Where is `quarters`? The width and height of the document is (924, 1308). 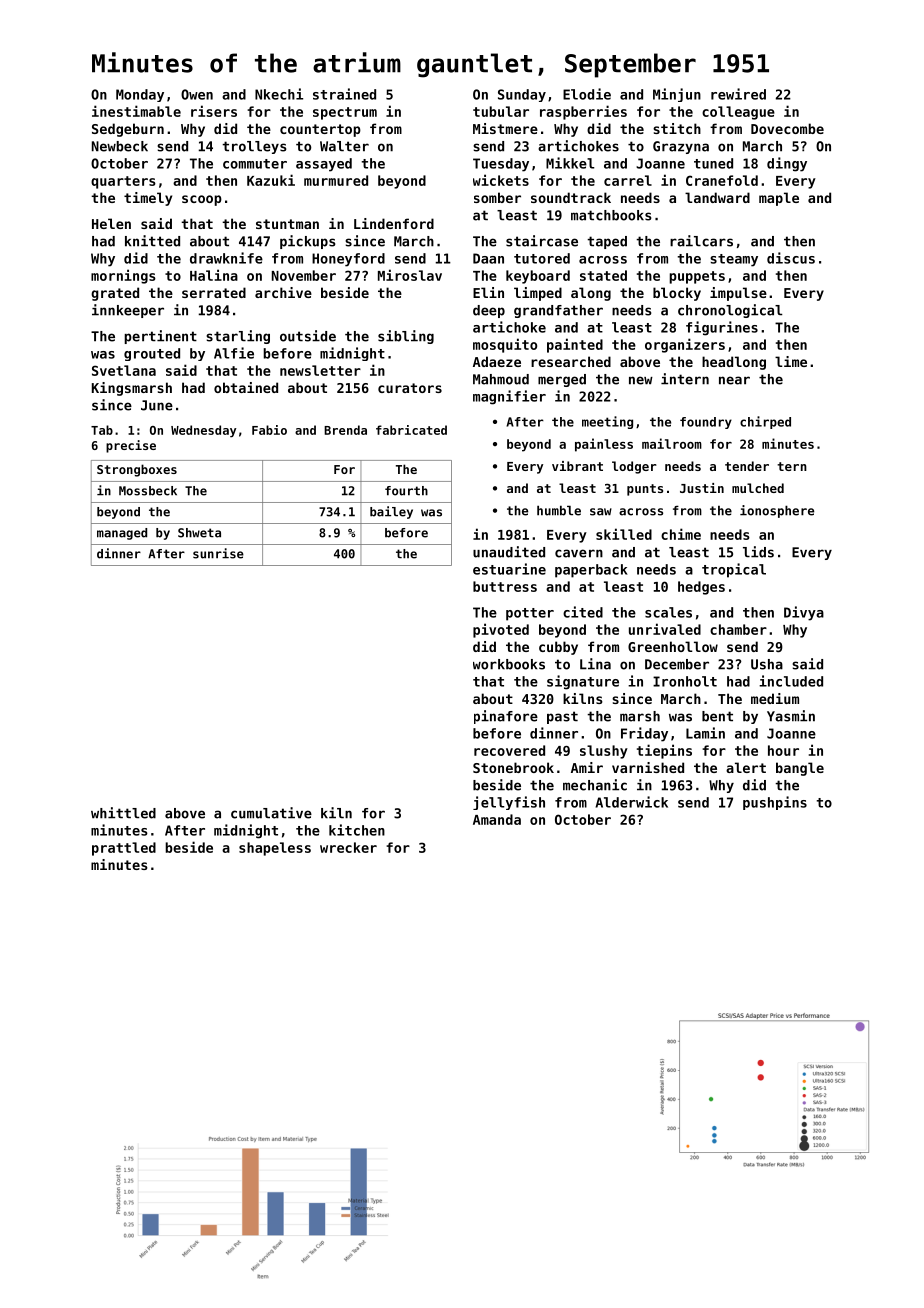 quarters is located at coordinates (123, 182).
